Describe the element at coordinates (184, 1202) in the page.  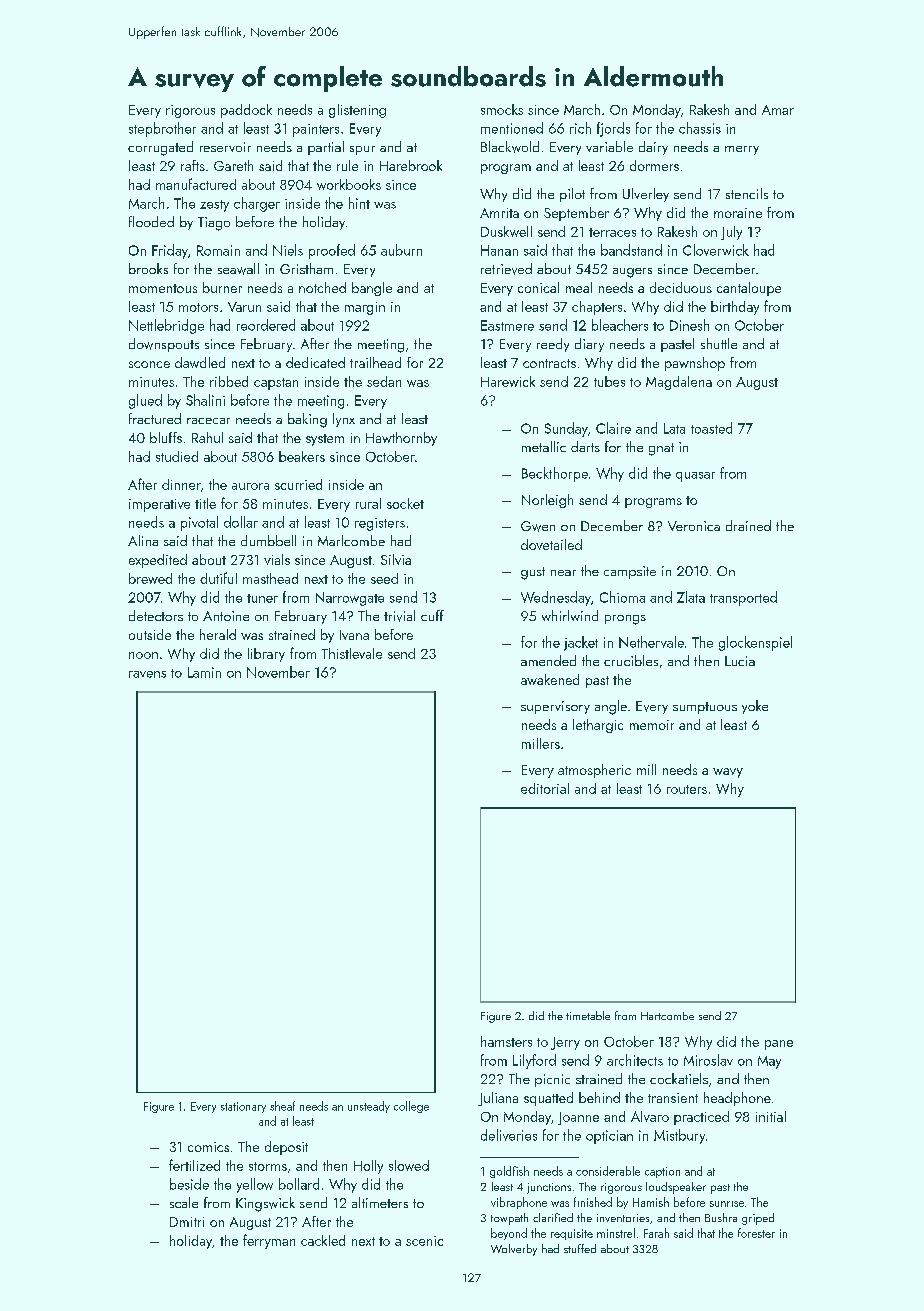
I see `scale` at that location.
